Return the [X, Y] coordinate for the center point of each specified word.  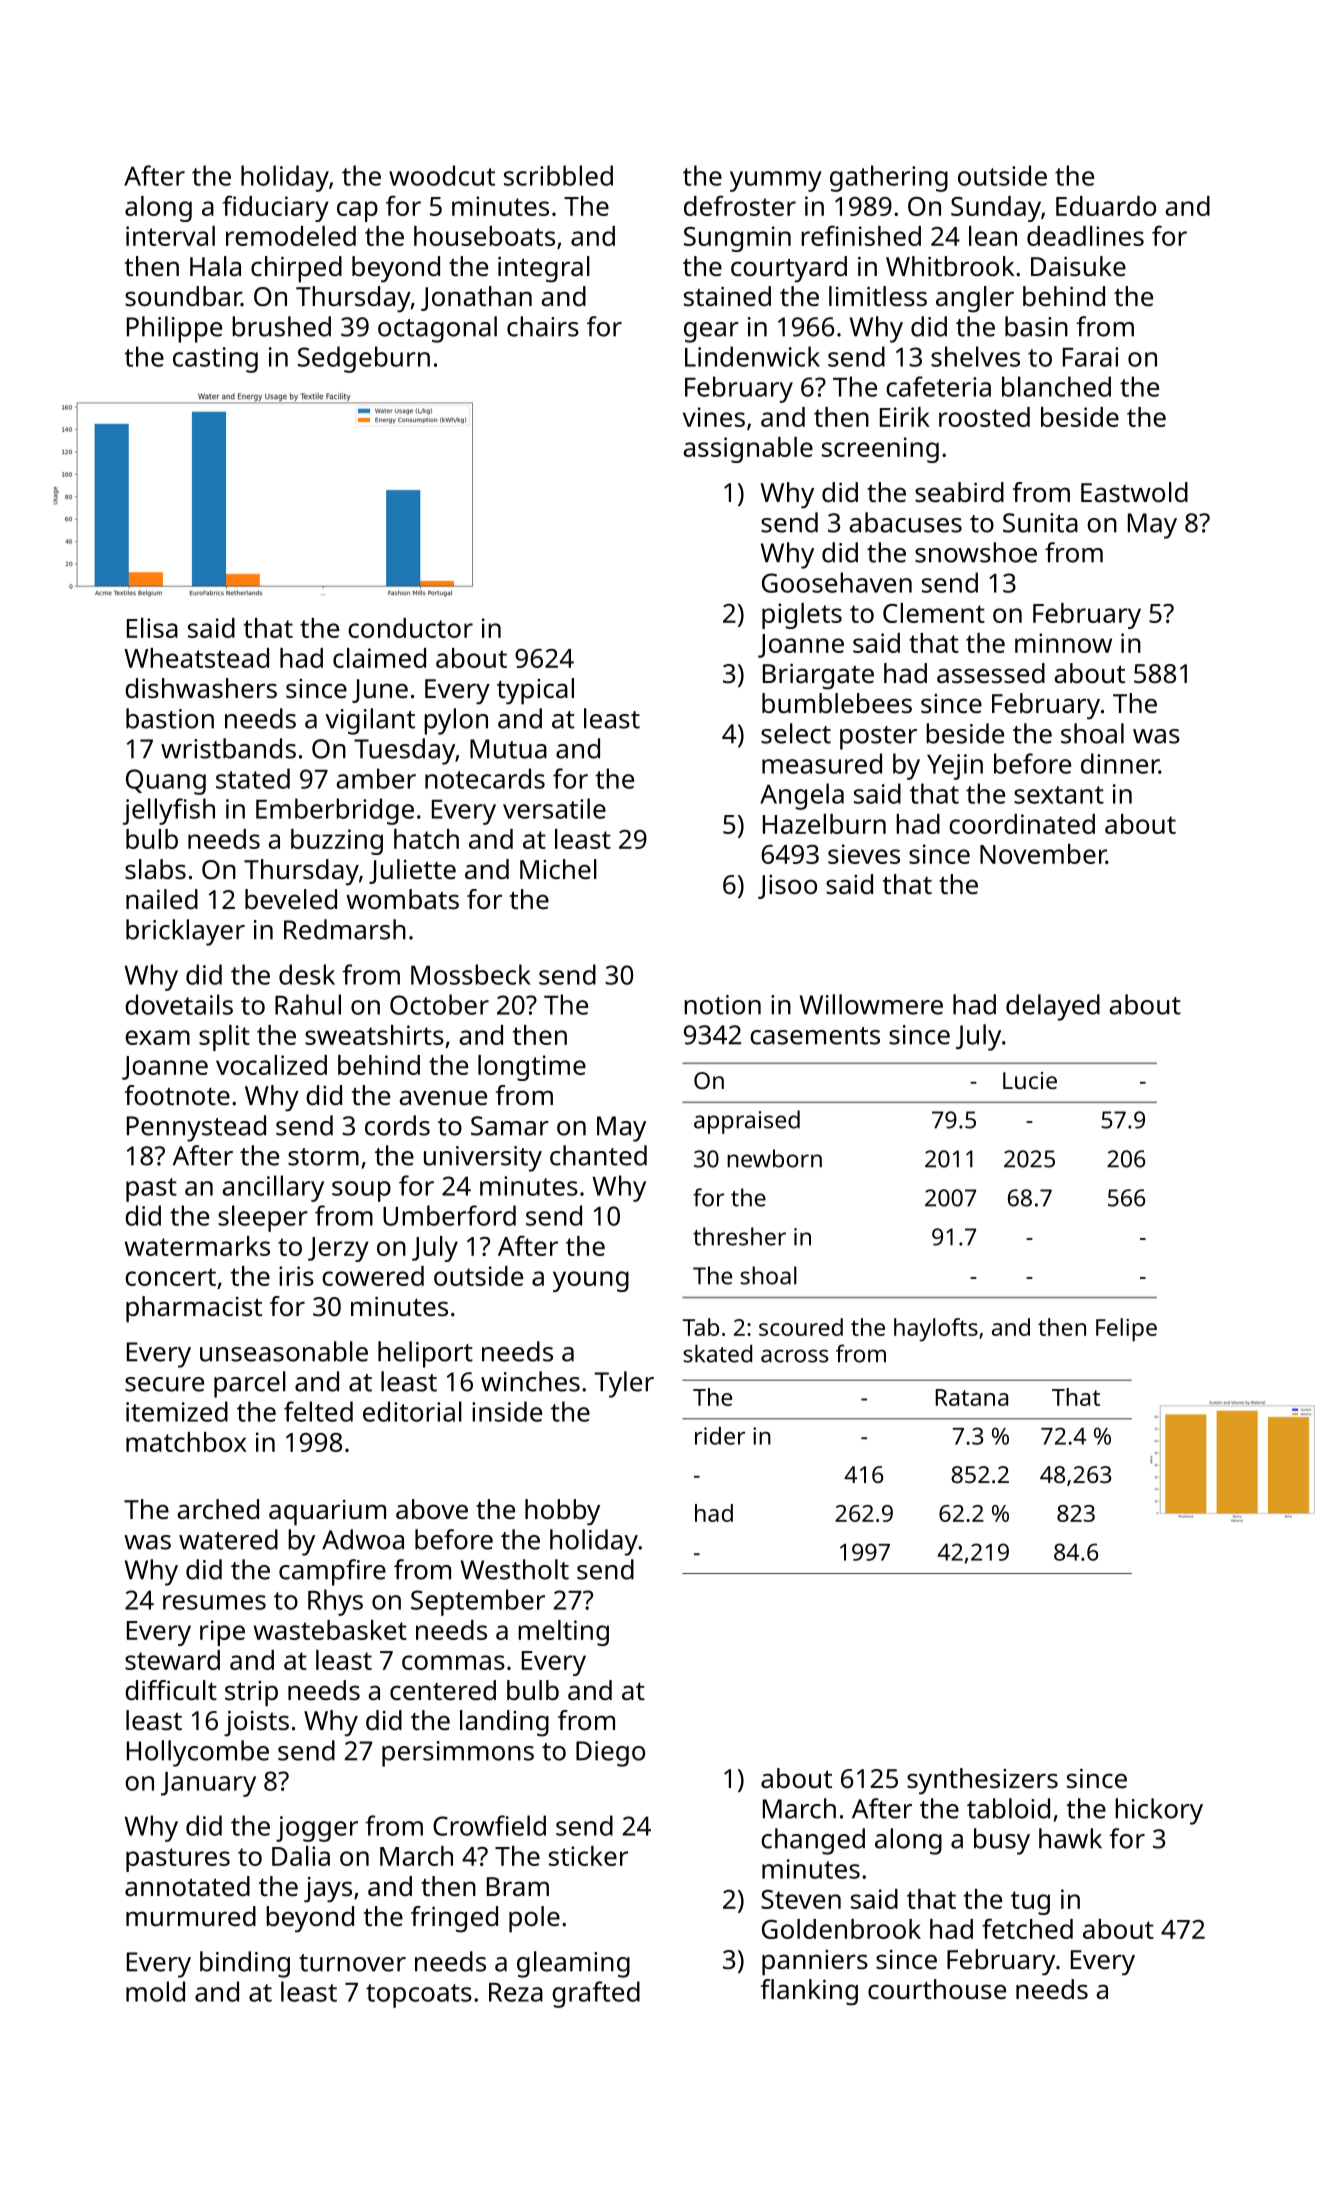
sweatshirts [374, 1035]
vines [714, 417]
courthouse [937, 1989]
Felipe [1126, 1330]
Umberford [449, 1215]
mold [155, 1991]
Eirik [905, 417]
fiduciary [276, 208]
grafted [596, 1994]
